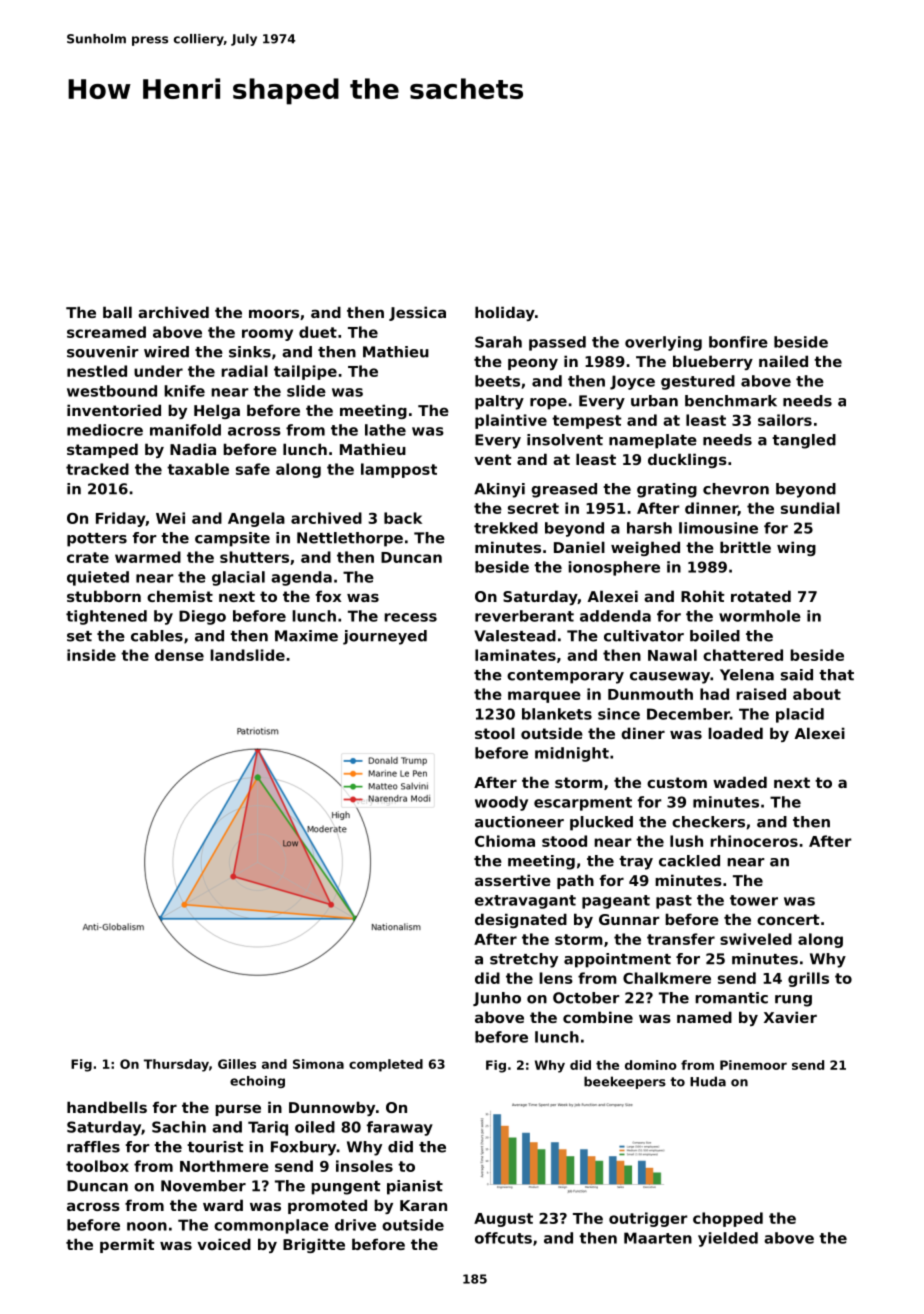 This image has width=924, height=1314. What do you see at coordinates (761, 596) in the image?
I see `rotated` at bounding box center [761, 596].
